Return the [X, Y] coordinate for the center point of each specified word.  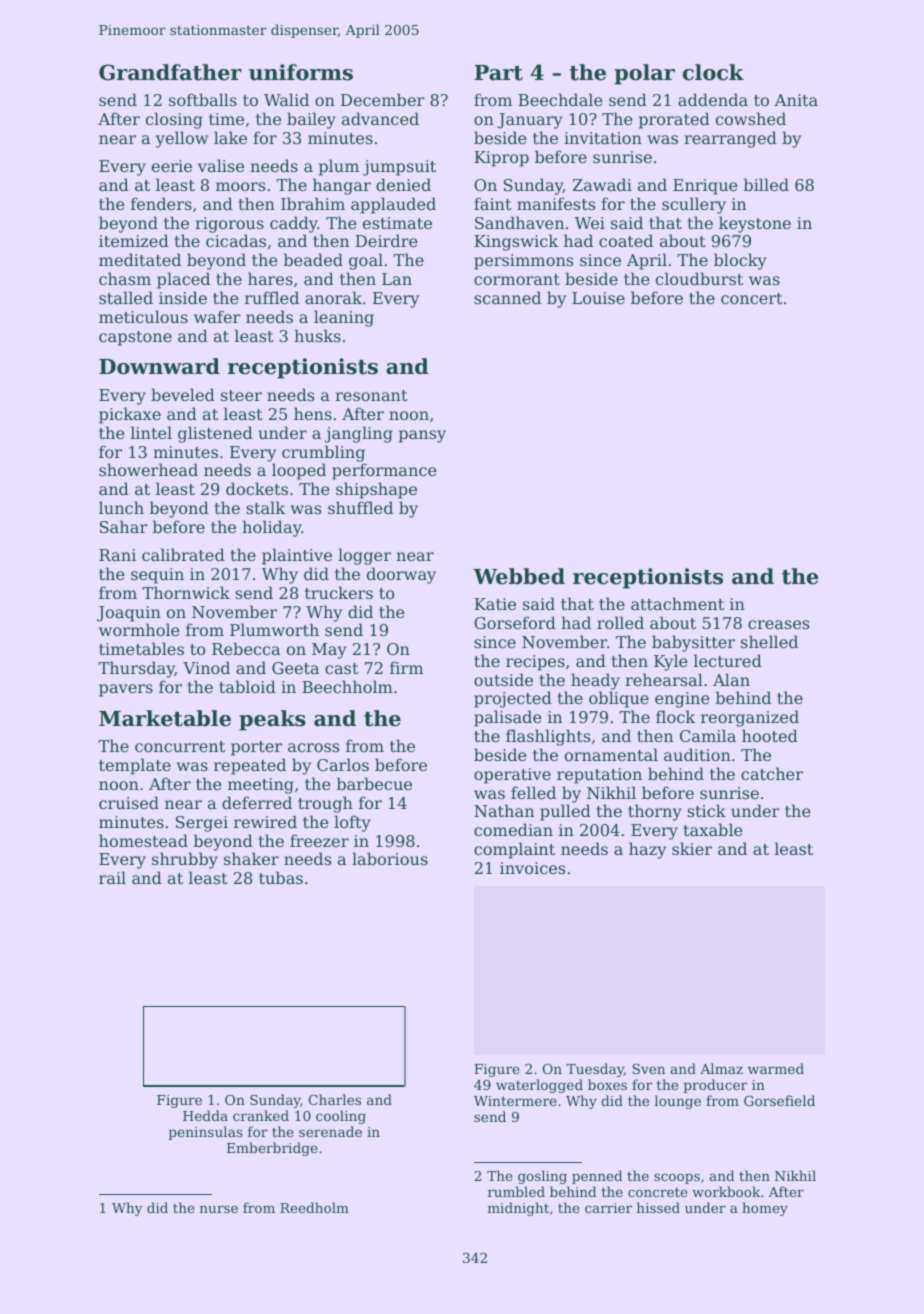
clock [713, 72]
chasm [125, 278]
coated [626, 240]
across [313, 747]
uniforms [301, 72]
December [383, 99]
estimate [397, 223]
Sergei [202, 824]
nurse [219, 1209]
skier [692, 848]
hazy [647, 850]
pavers [126, 690]
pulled [565, 812]
